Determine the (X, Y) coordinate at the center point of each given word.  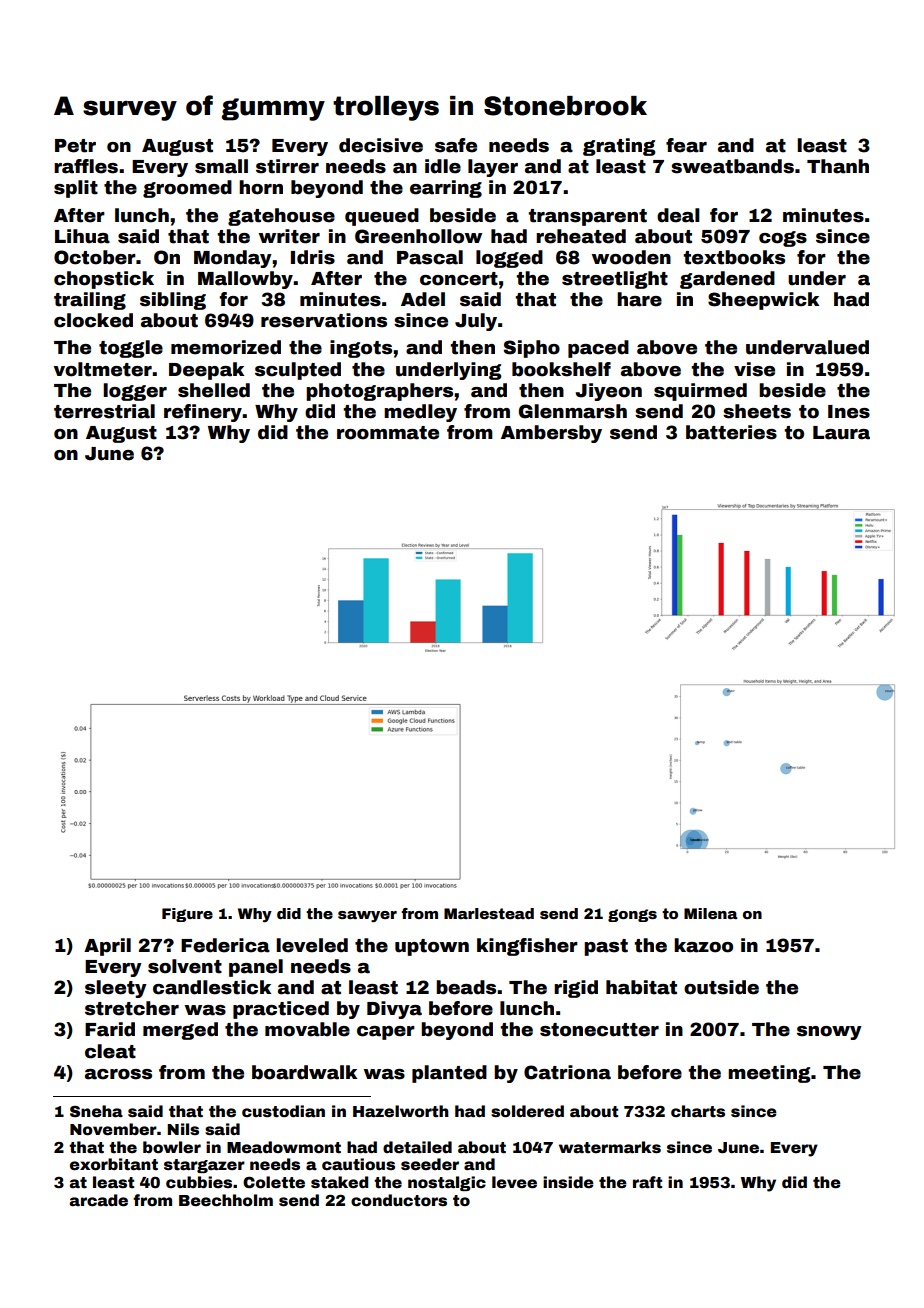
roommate (388, 433)
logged (509, 259)
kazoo (703, 945)
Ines (849, 412)
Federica (225, 945)
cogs (783, 239)
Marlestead (489, 913)
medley (420, 413)
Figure (187, 915)
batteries (731, 432)
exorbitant (114, 1164)
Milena (711, 913)
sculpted (298, 371)
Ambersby (551, 434)
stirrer (287, 166)
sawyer (367, 917)
